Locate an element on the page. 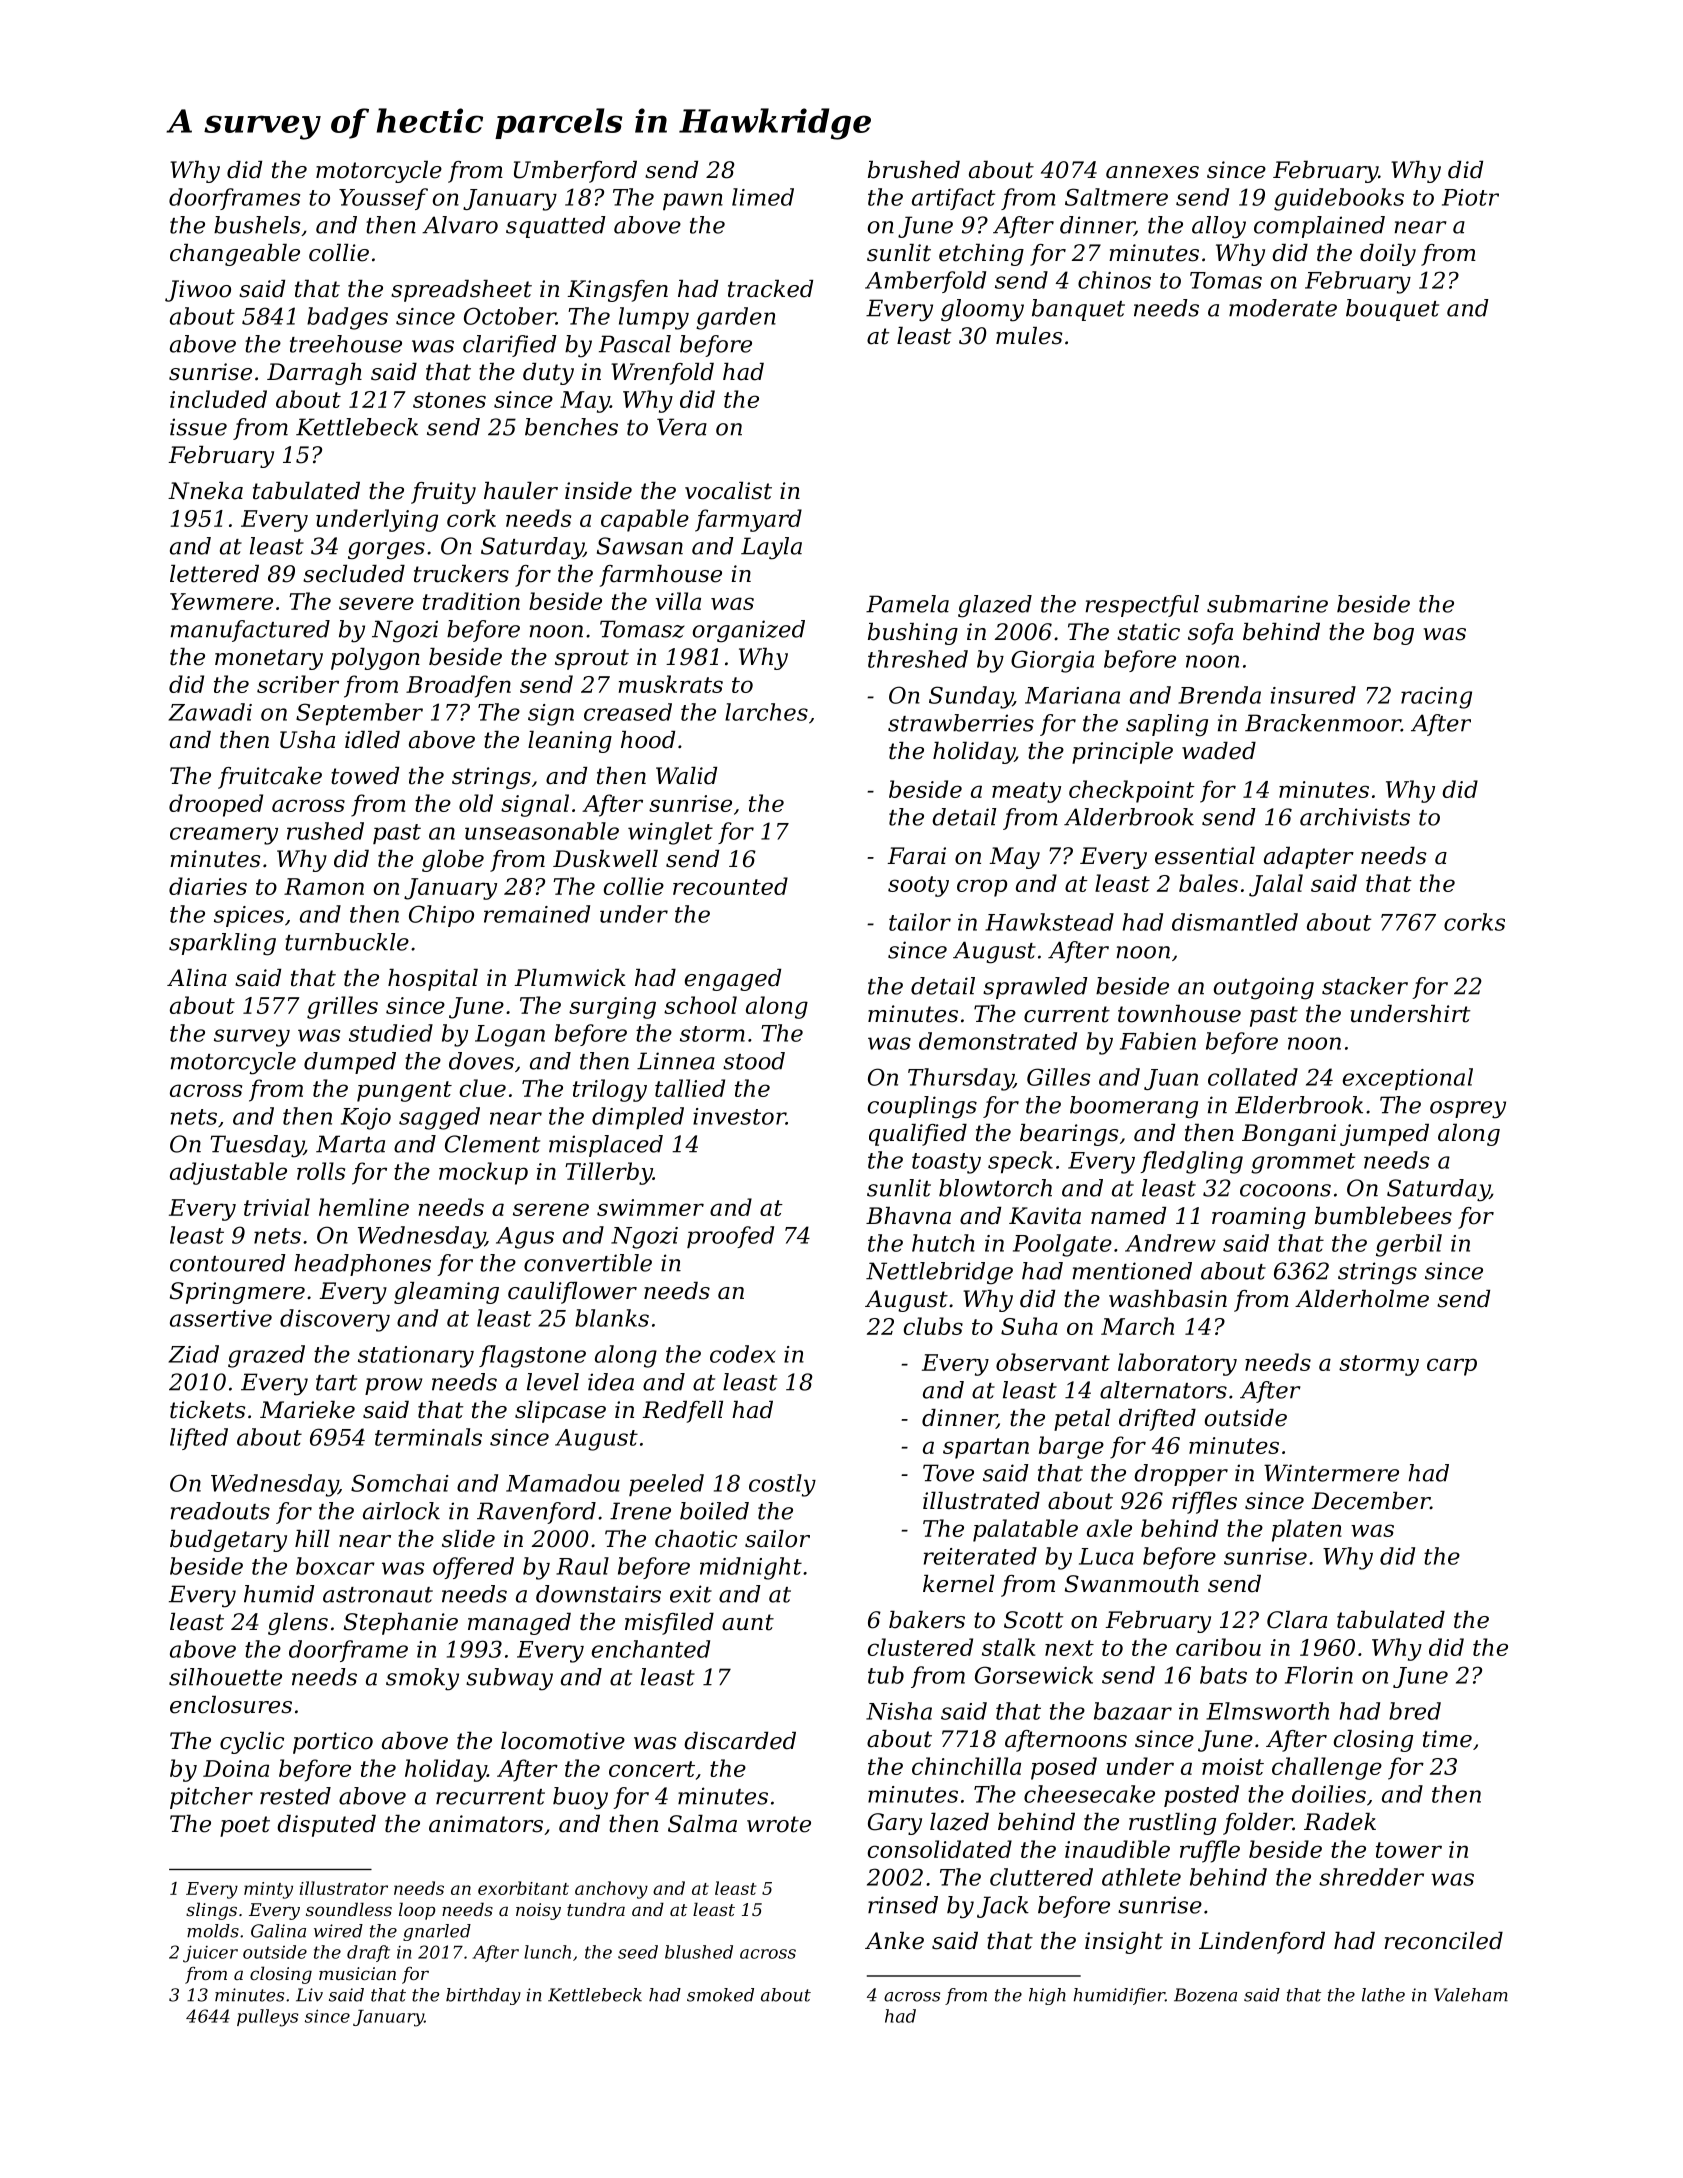  muskrats is located at coordinates (670, 684).
